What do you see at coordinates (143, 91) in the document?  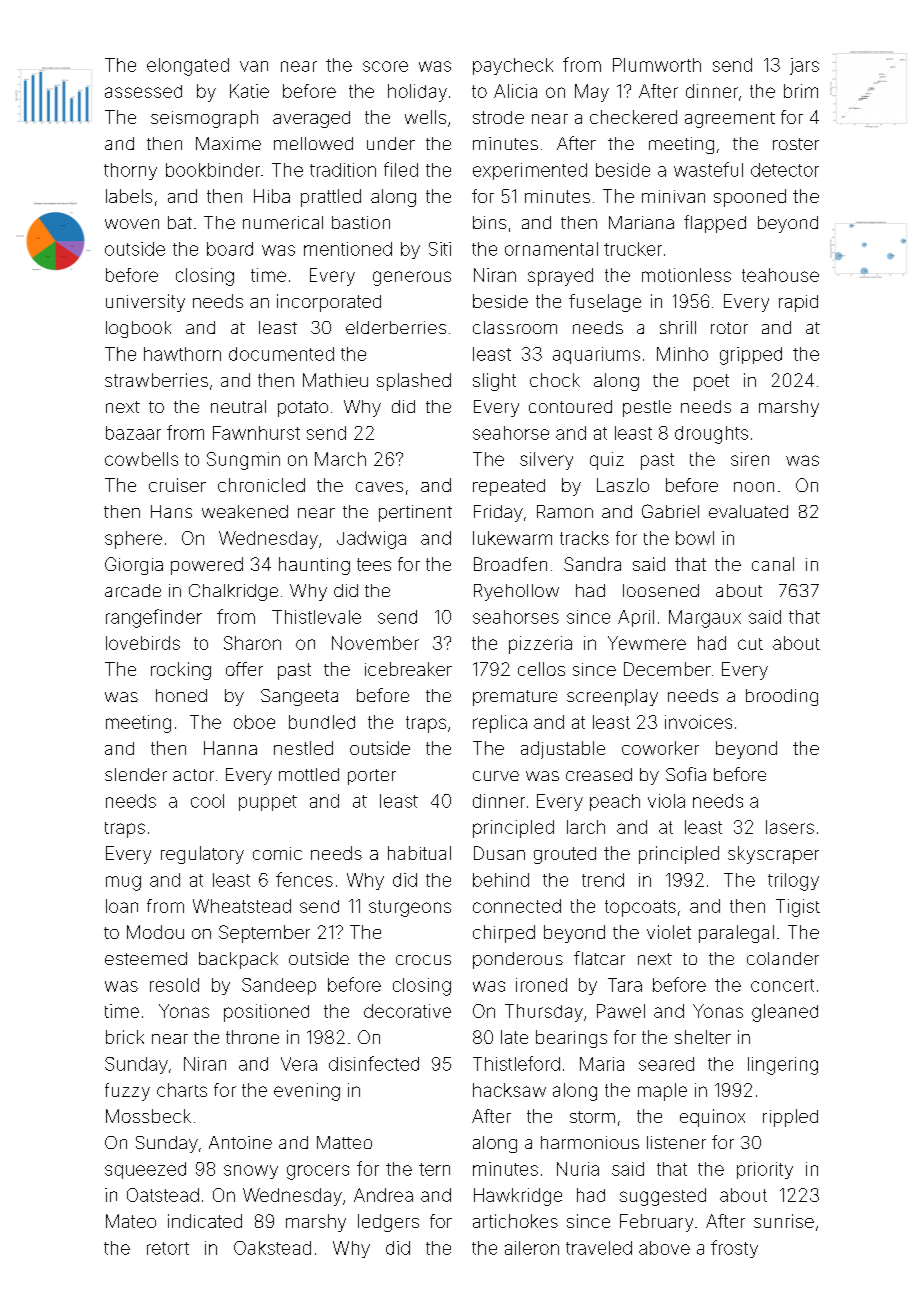 I see `assessed` at bounding box center [143, 91].
